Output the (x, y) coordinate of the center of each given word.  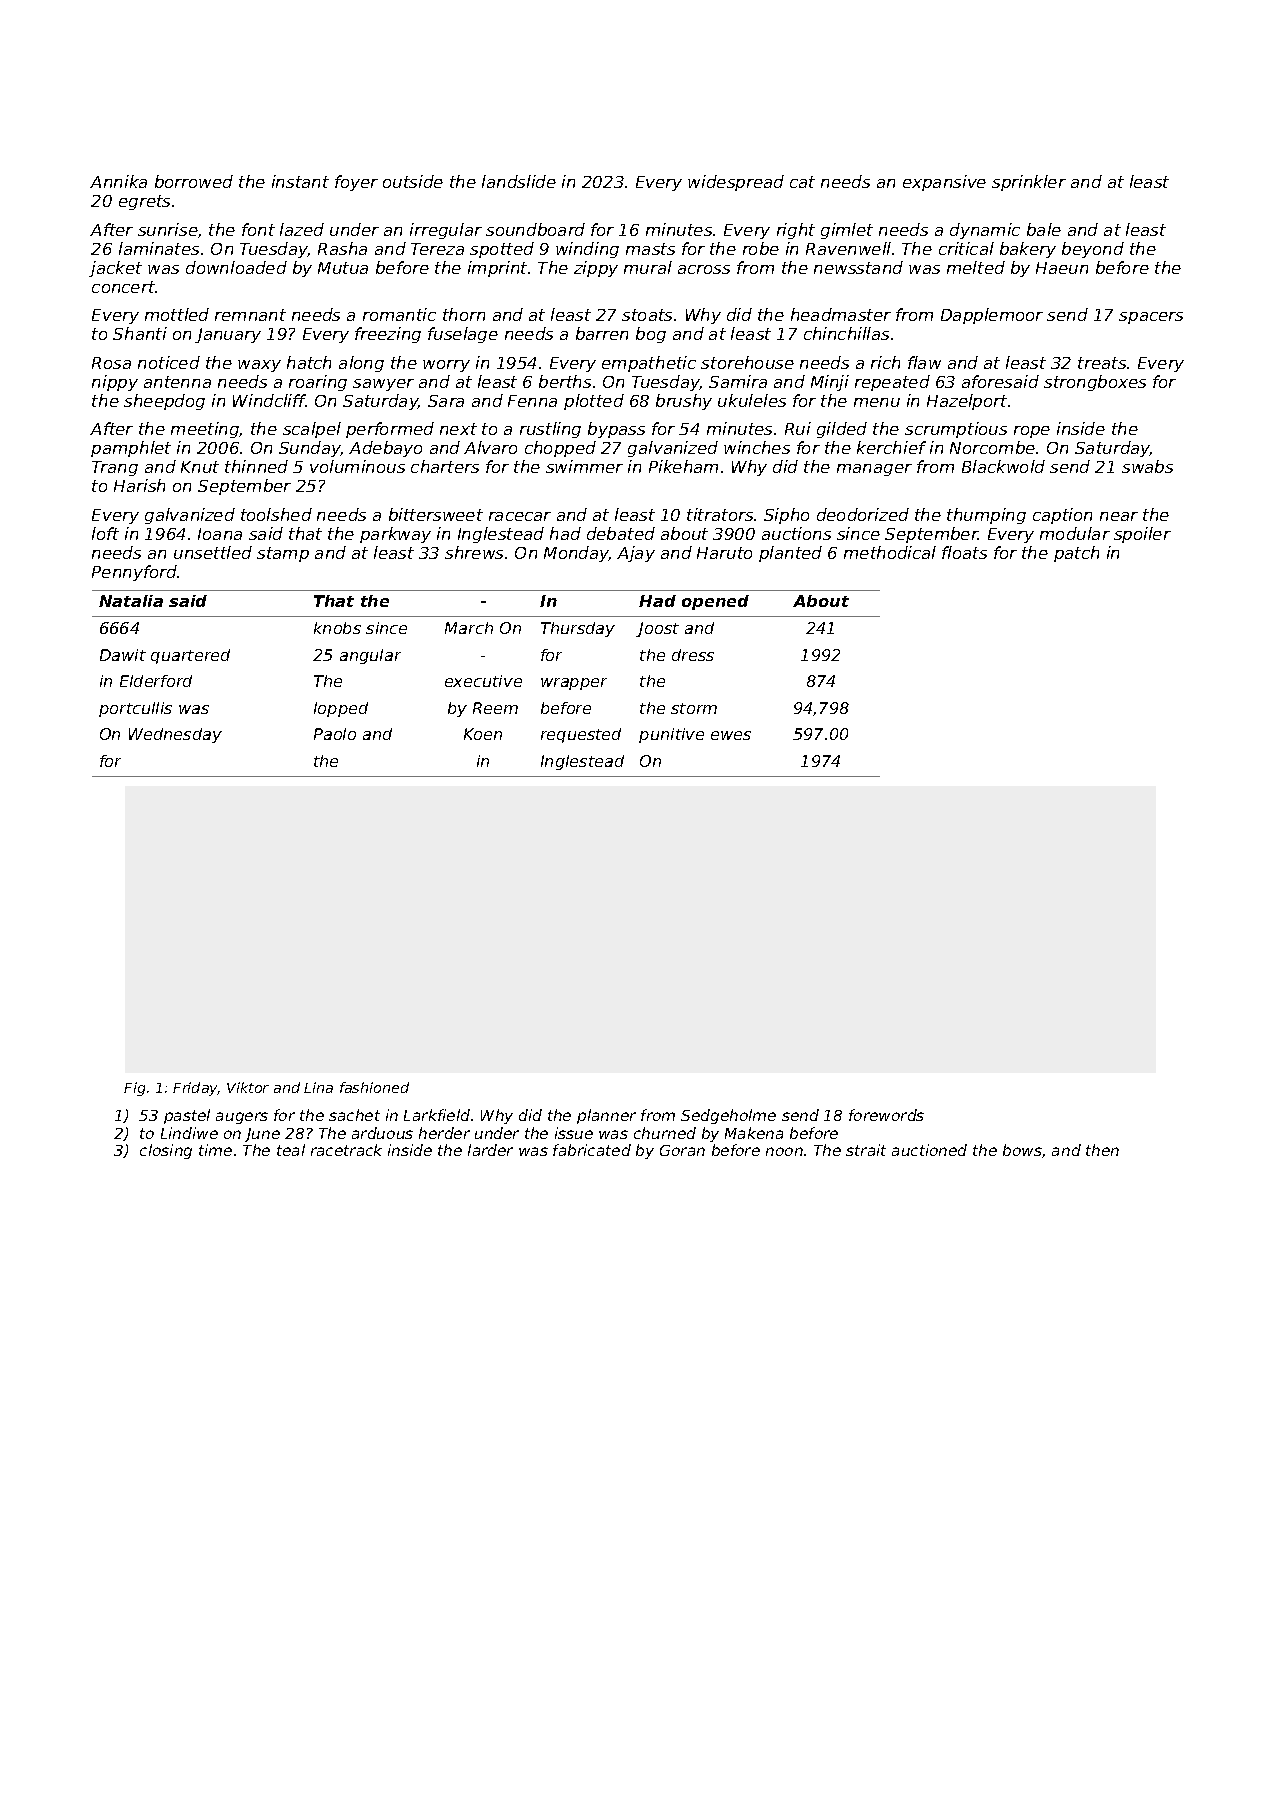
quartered (190, 656)
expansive (944, 183)
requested (581, 735)
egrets (144, 202)
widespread (736, 183)
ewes (731, 735)
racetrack (346, 1150)
